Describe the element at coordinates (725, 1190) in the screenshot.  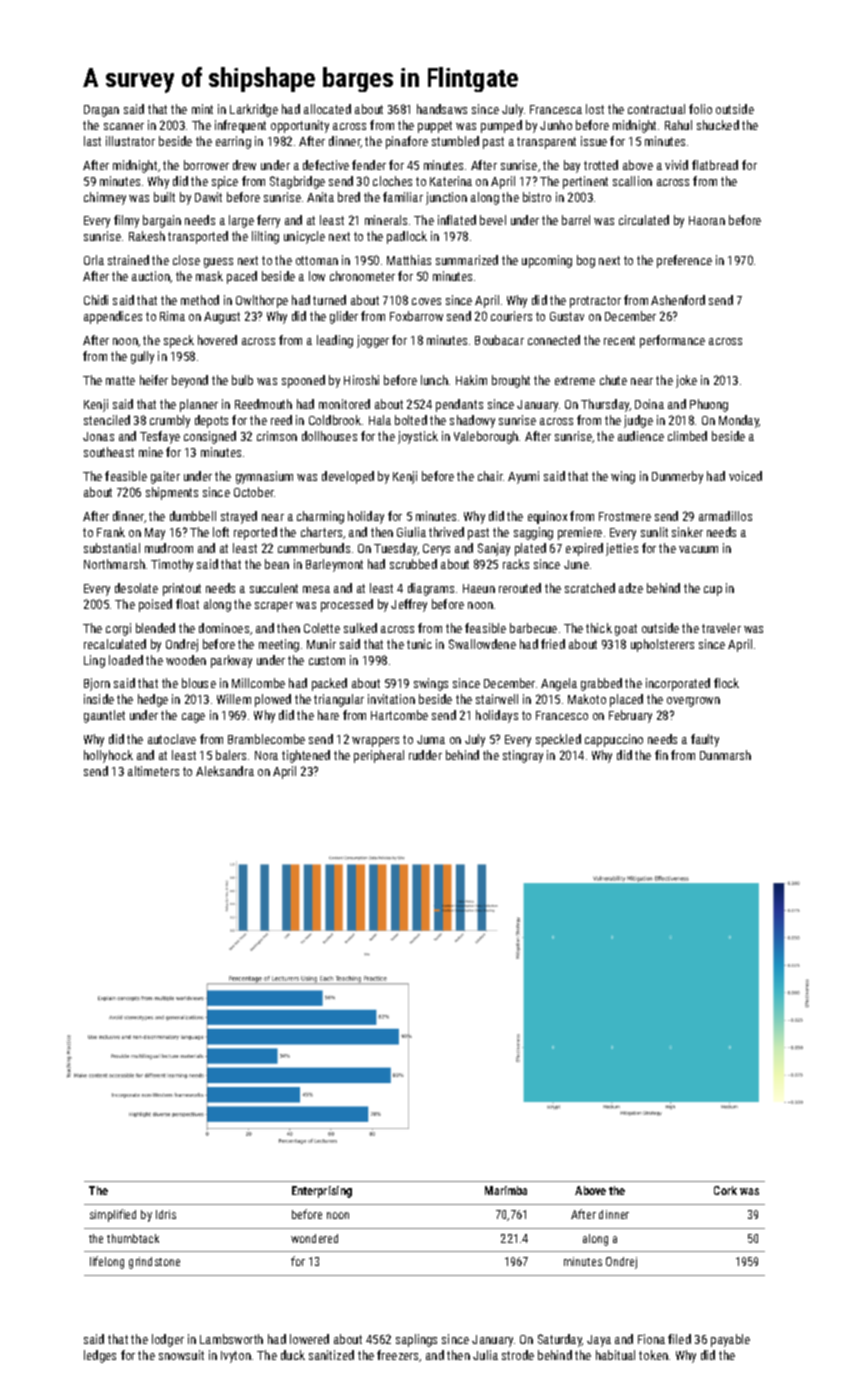
I see `Cork` at that location.
